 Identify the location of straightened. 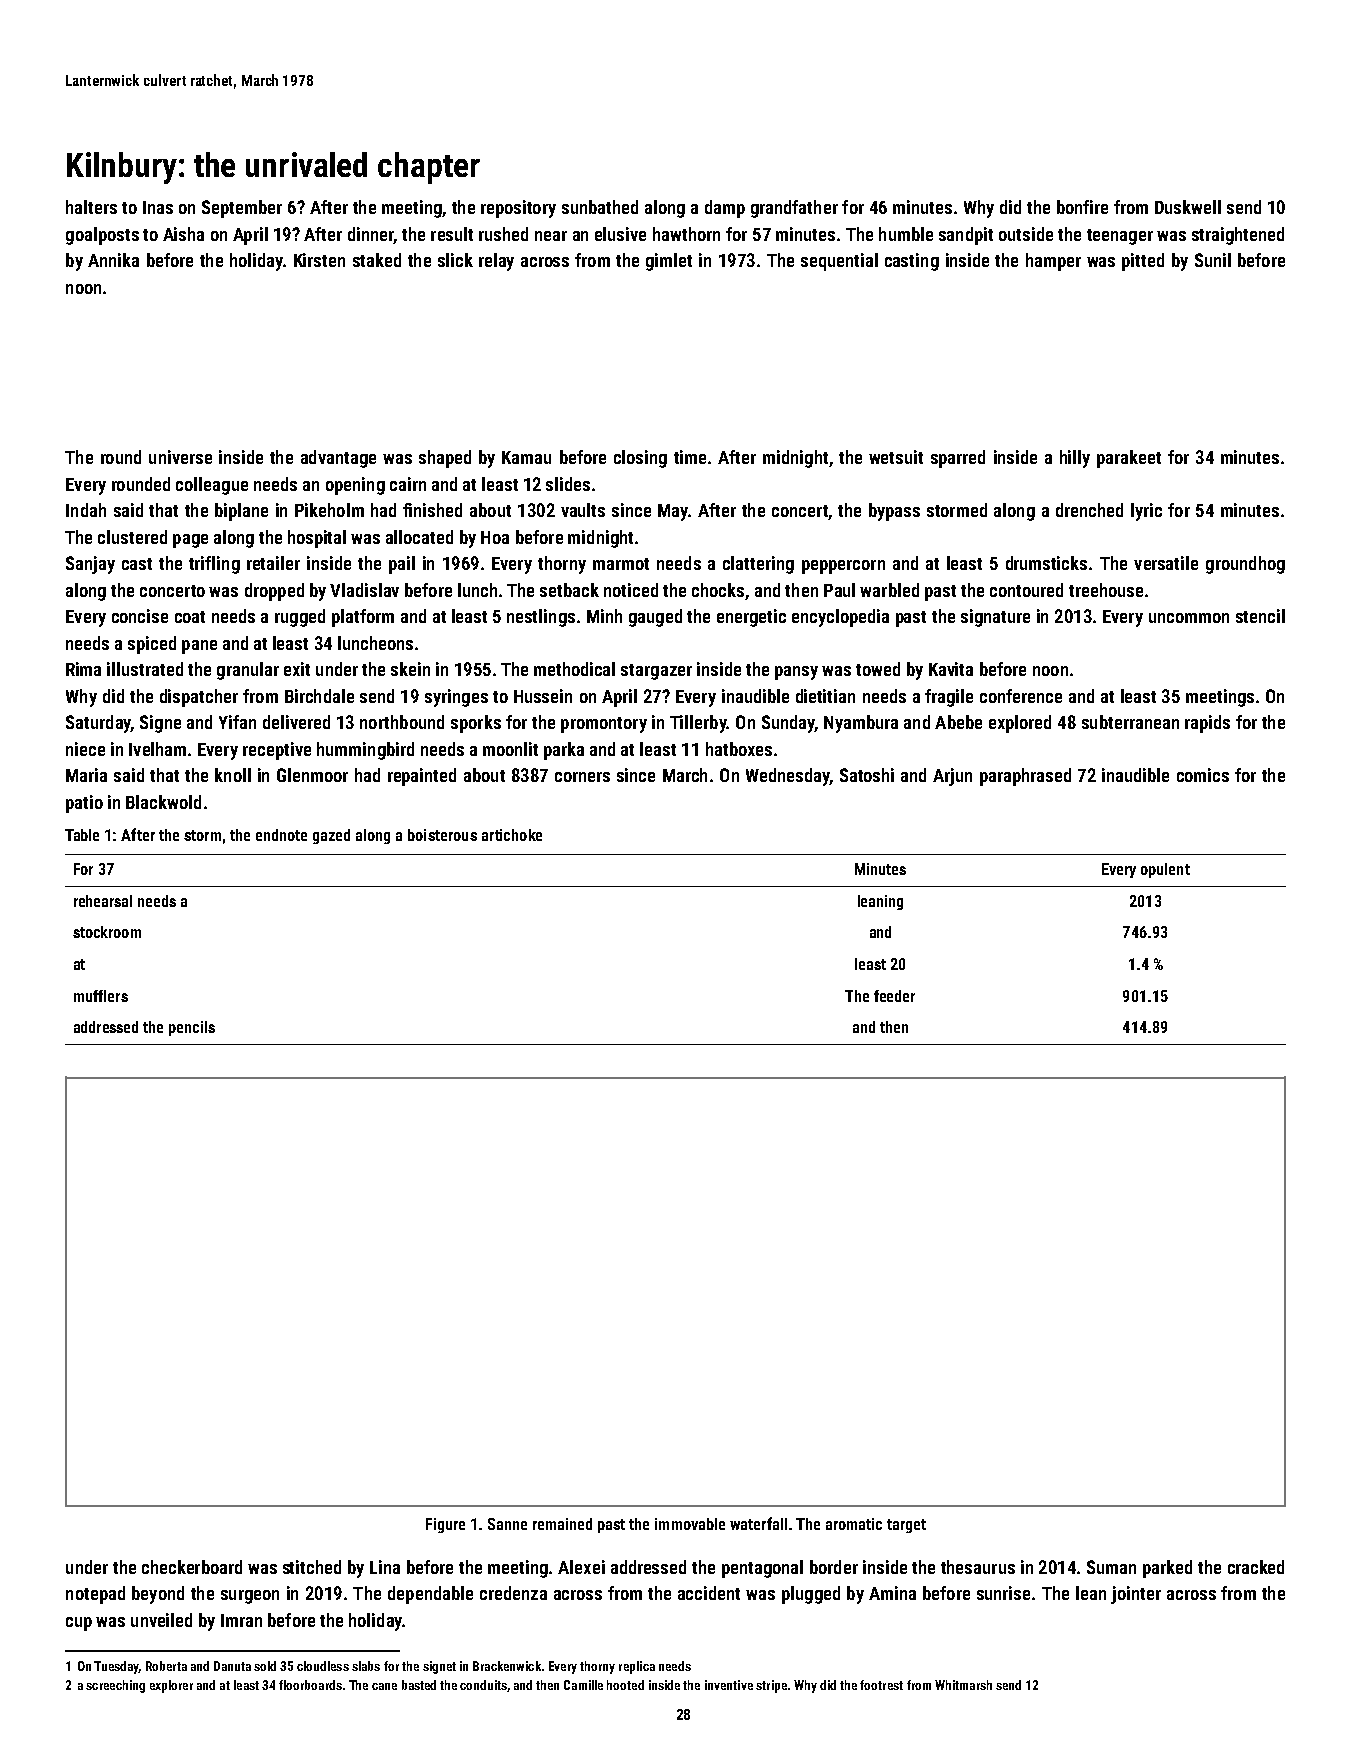
(1238, 236).
